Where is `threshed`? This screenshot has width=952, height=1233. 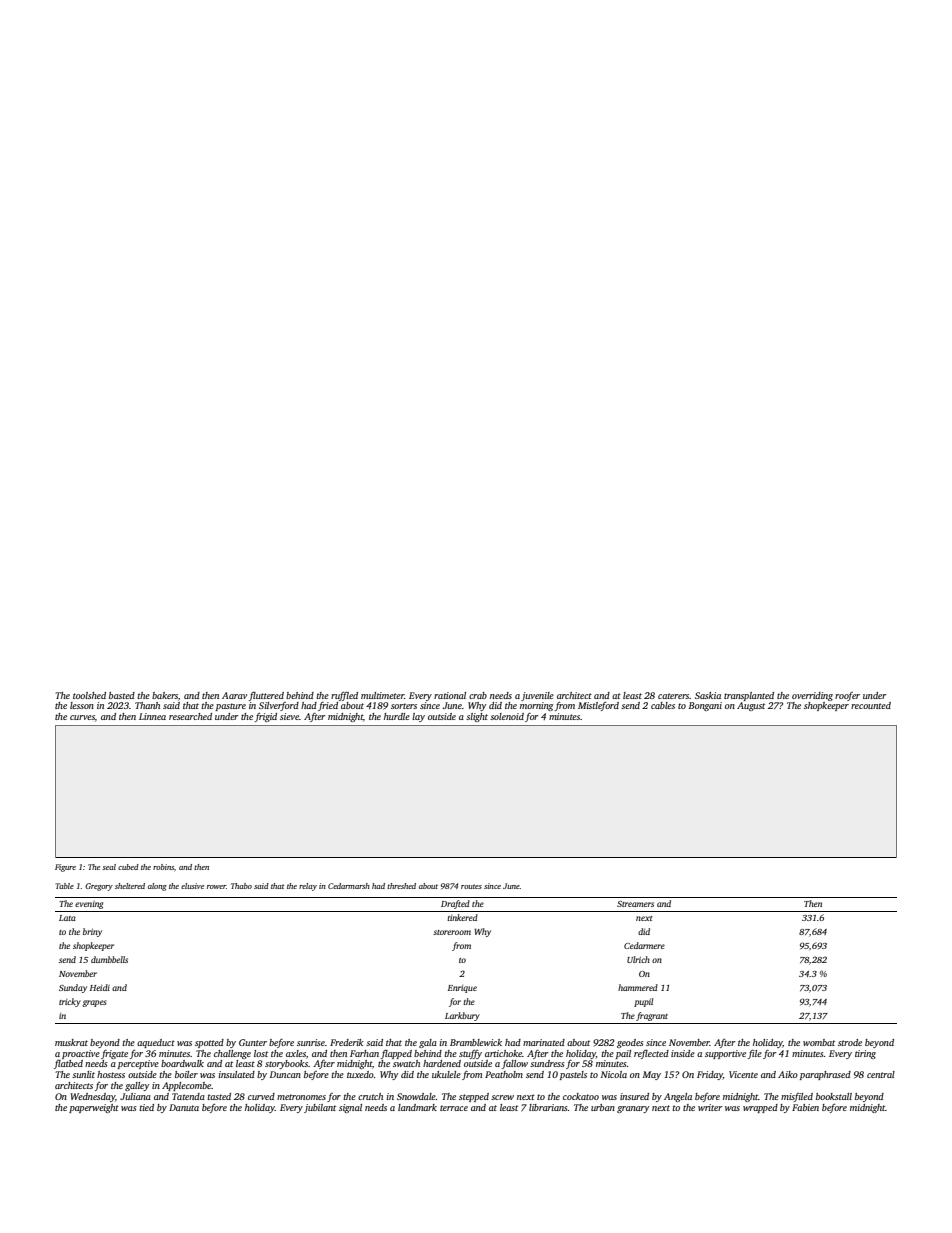
threshed is located at coordinates (401, 886).
